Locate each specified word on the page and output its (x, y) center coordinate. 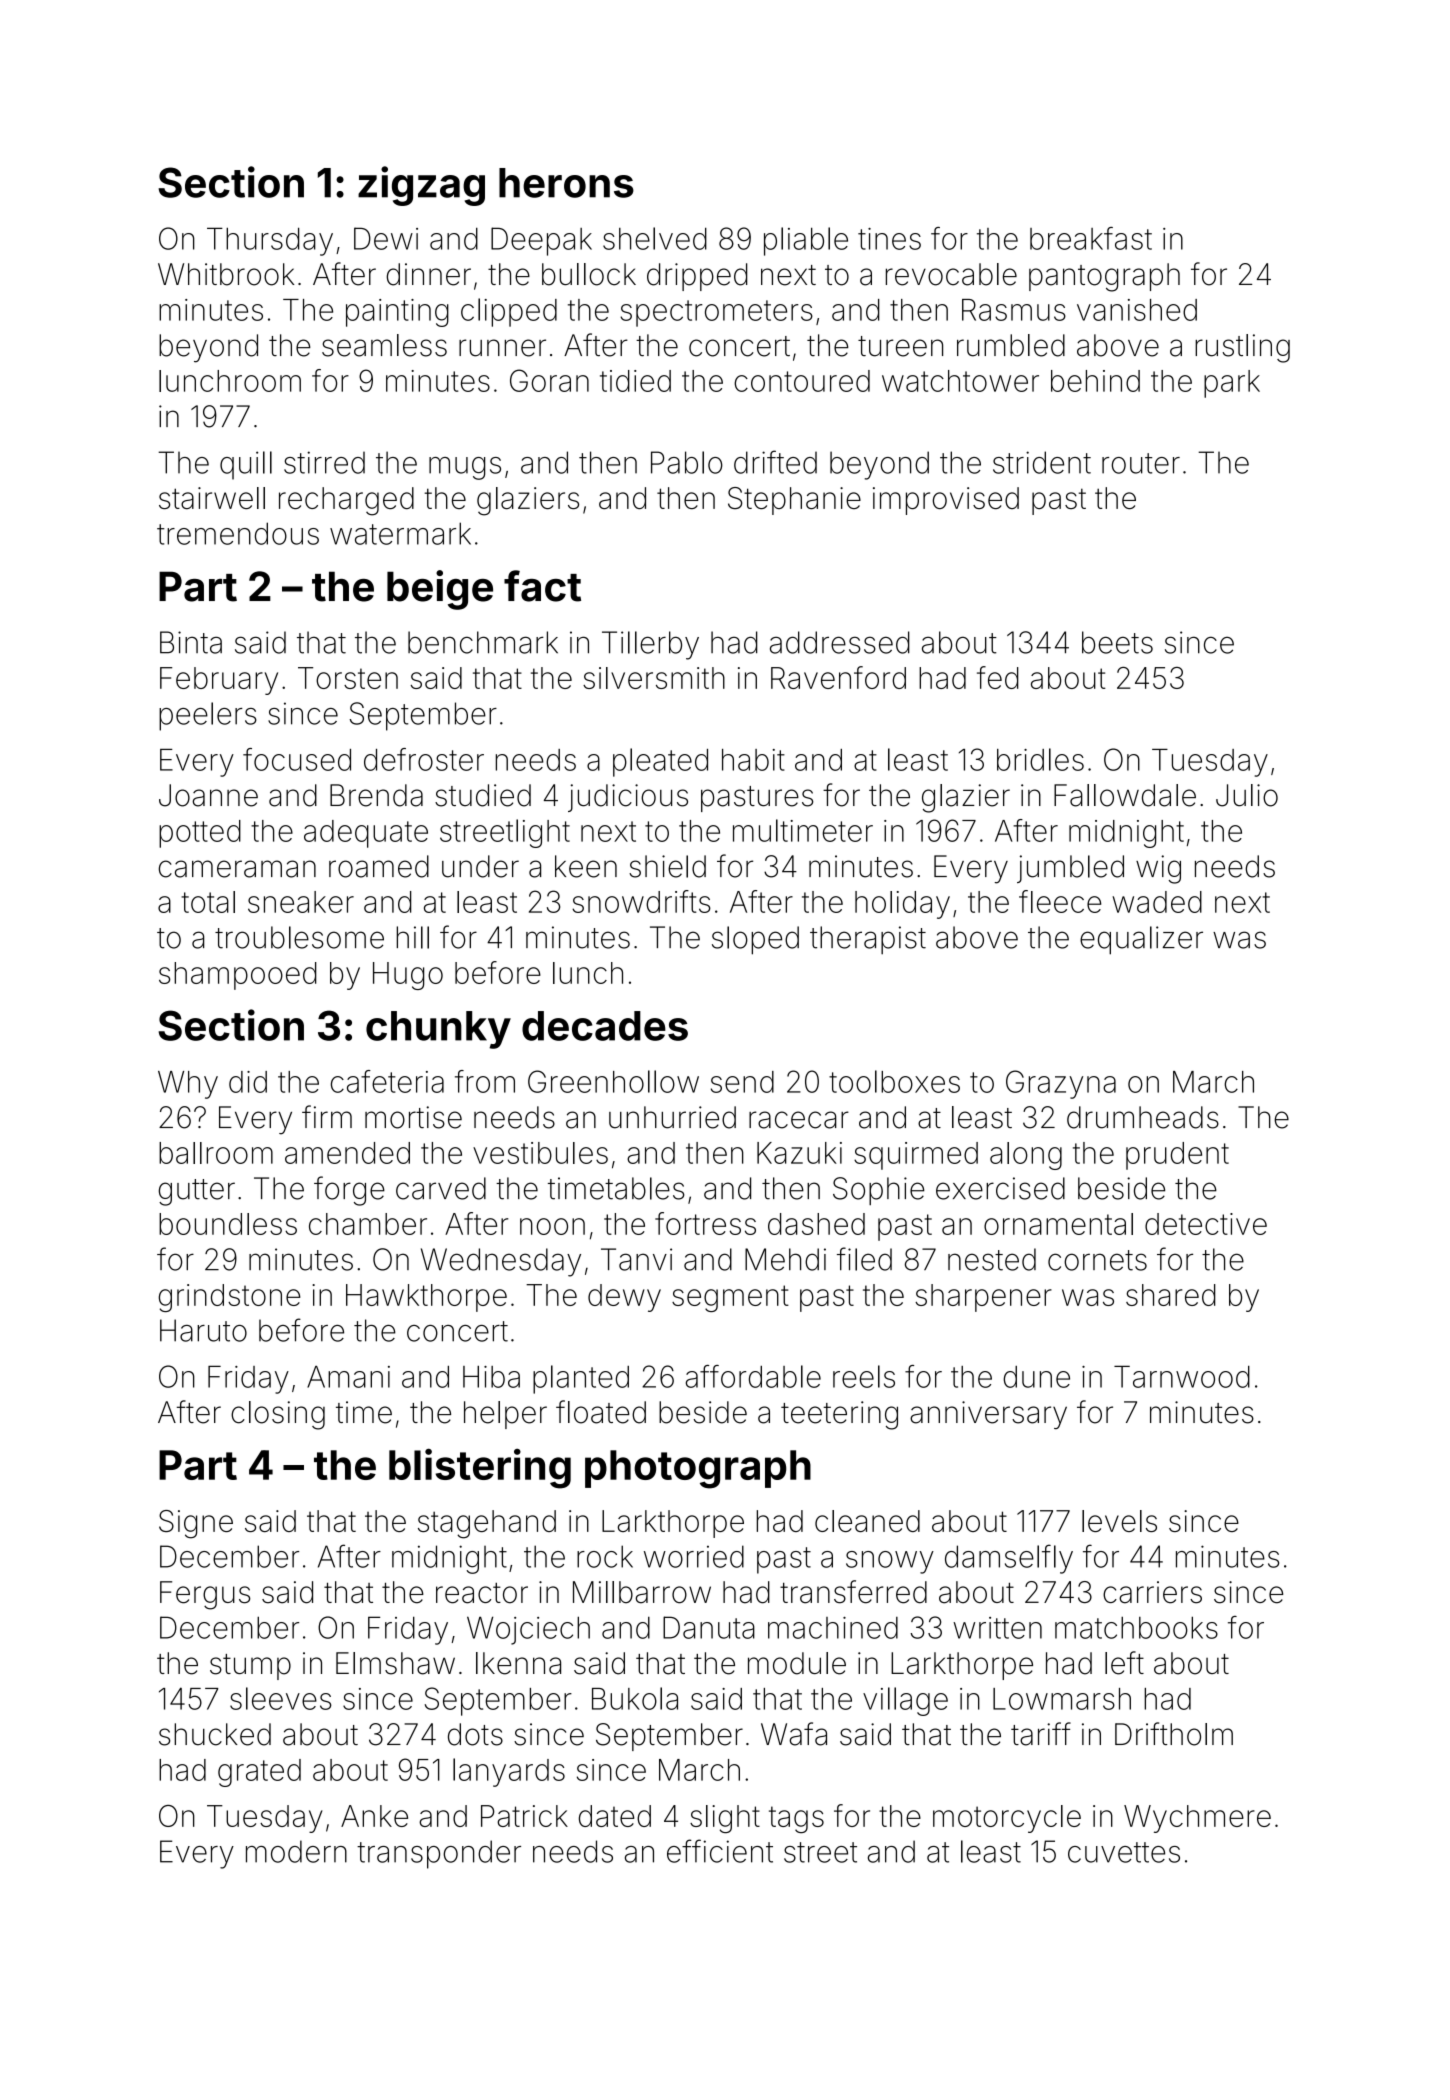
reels (864, 1376)
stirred (324, 462)
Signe (196, 1524)
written (997, 1628)
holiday (902, 905)
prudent (1177, 1156)
